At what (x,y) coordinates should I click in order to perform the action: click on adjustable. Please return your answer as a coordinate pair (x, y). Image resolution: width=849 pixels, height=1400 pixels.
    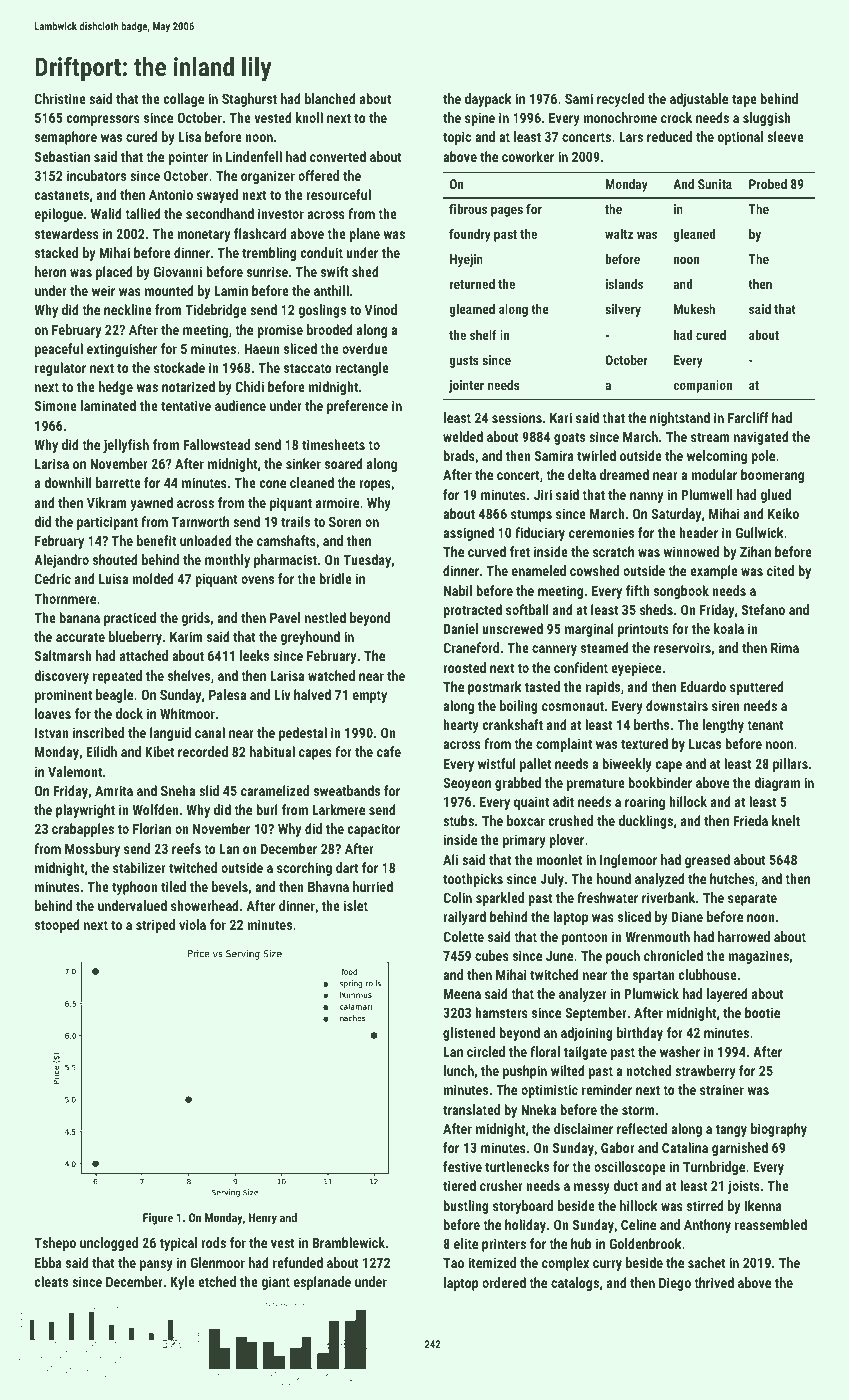
    Looking at the image, I should click on (699, 100).
